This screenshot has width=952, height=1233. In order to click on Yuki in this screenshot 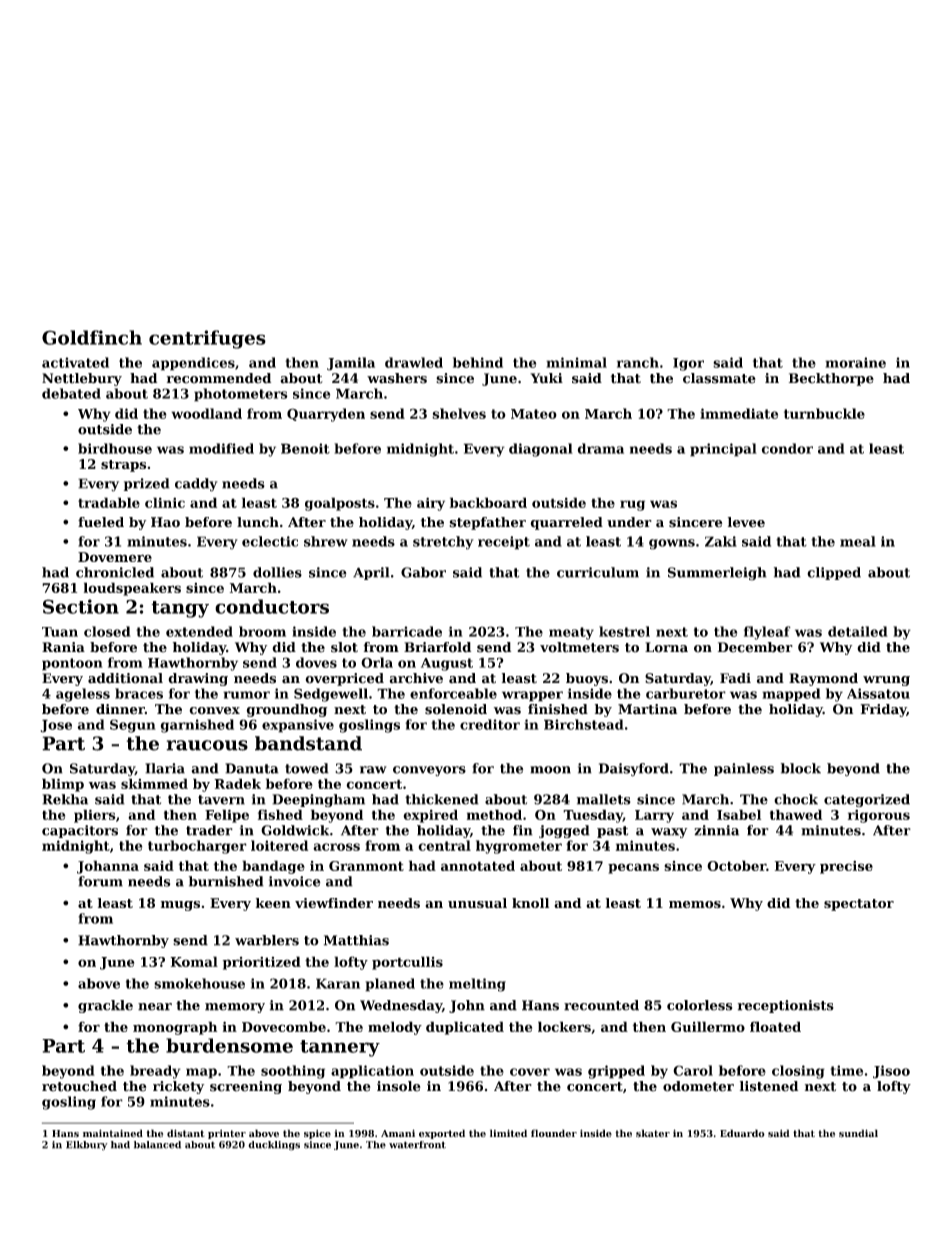, I will do `click(546, 378)`.
